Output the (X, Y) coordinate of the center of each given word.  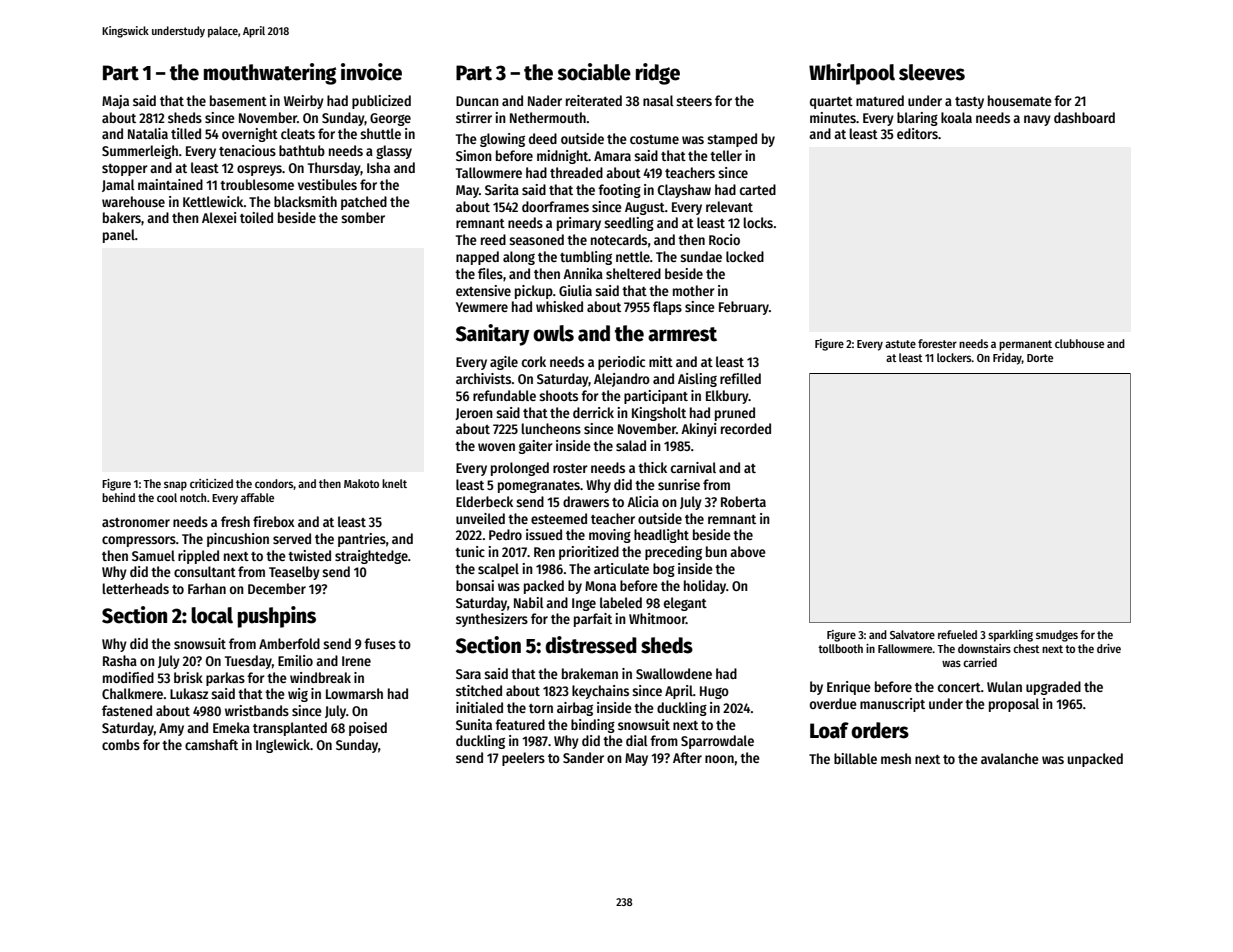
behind (118, 497)
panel (119, 236)
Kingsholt (659, 414)
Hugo (714, 692)
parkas (225, 679)
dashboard (1084, 117)
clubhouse (1079, 343)
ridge (658, 74)
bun (716, 551)
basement (238, 100)
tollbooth (840, 648)
